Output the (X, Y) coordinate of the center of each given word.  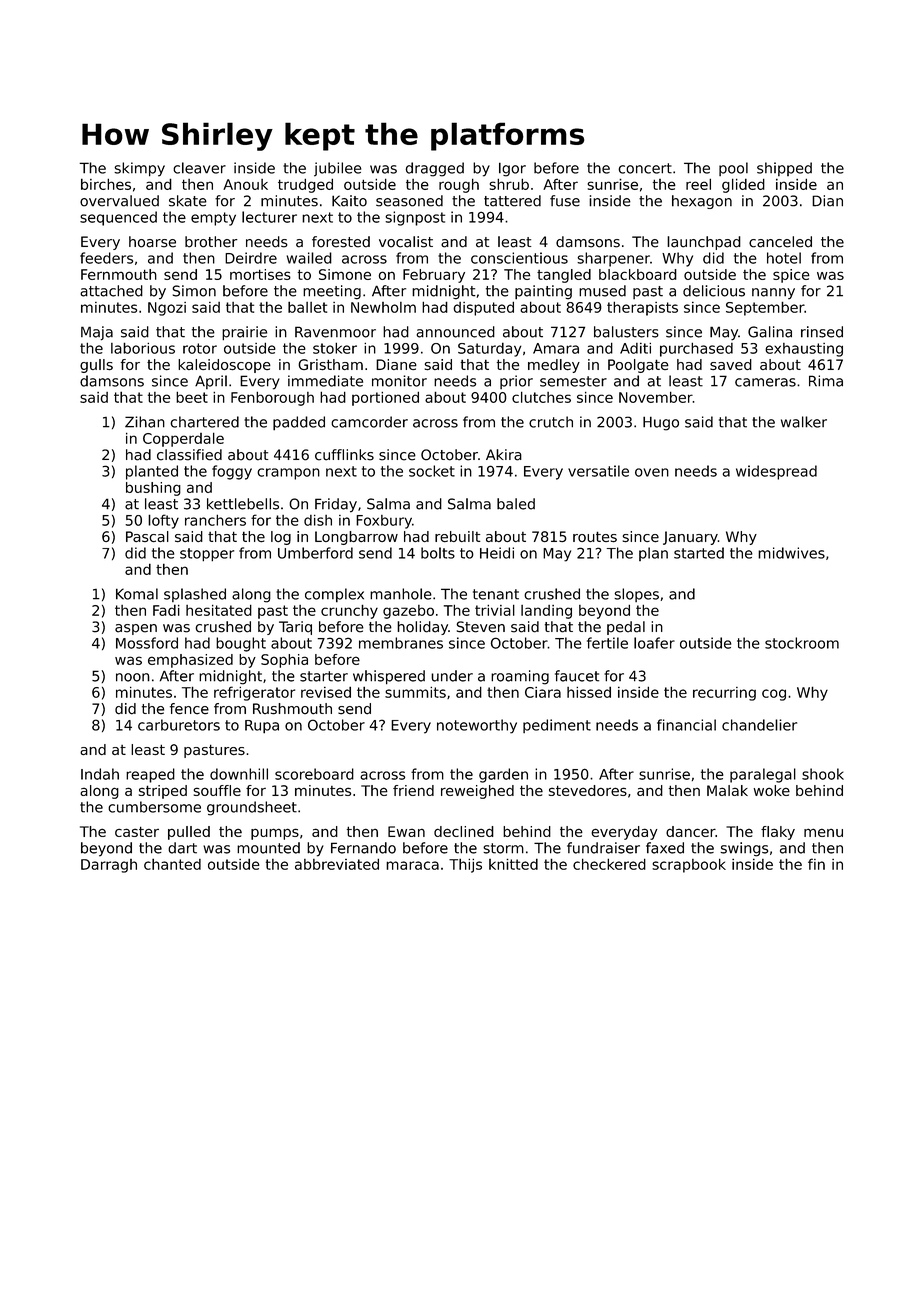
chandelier (759, 725)
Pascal (147, 536)
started (699, 553)
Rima (826, 381)
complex (334, 595)
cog (774, 695)
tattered (512, 201)
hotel (784, 258)
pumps (275, 834)
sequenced (118, 218)
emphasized (190, 661)
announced (455, 332)
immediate (325, 381)
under (452, 676)
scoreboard (314, 774)
